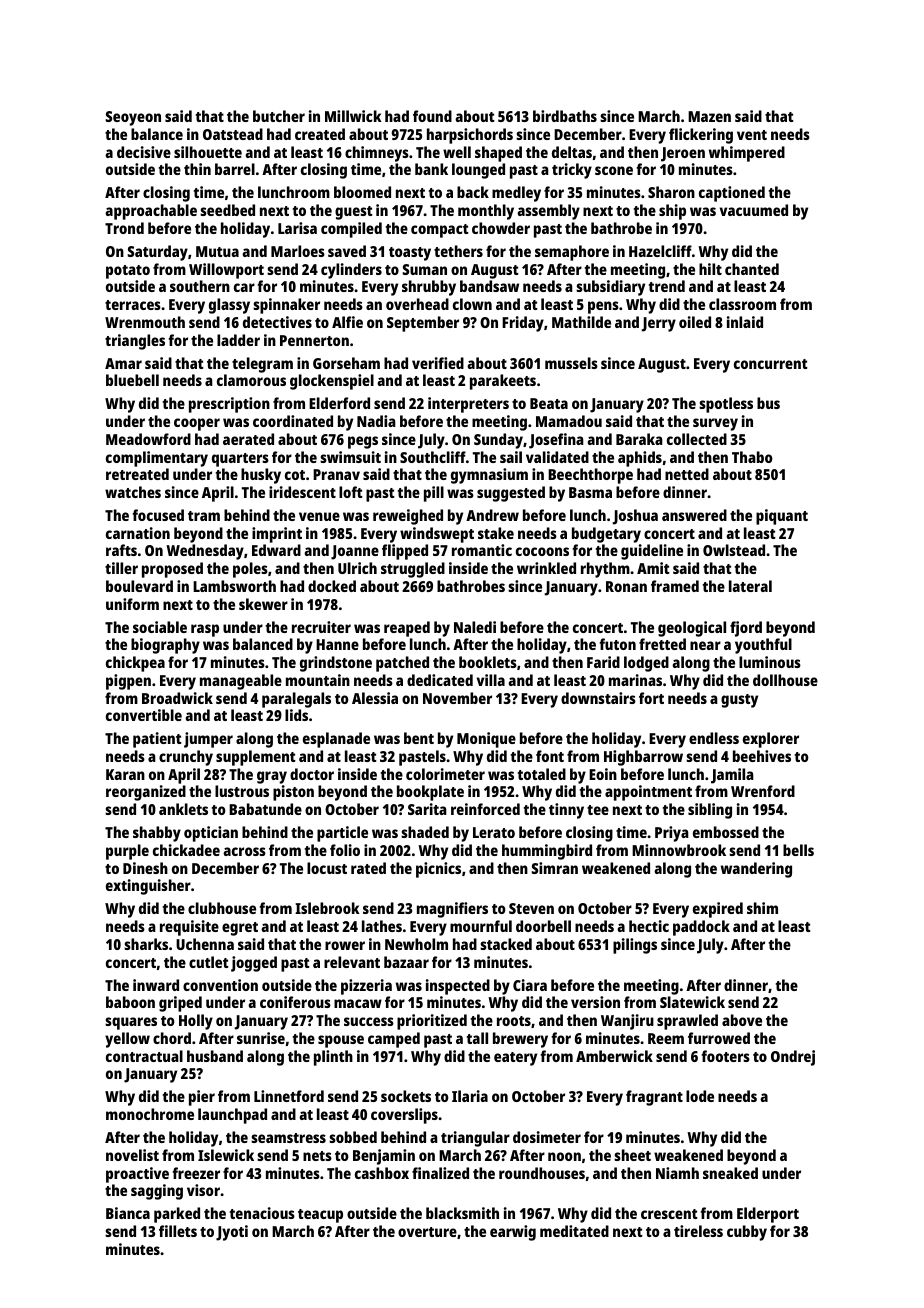 Image resolution: width=924 pixels, height=1308 pixels. Describe the element at coordinates (133, 118) in the page. I see `Seoyeon` at that location.
